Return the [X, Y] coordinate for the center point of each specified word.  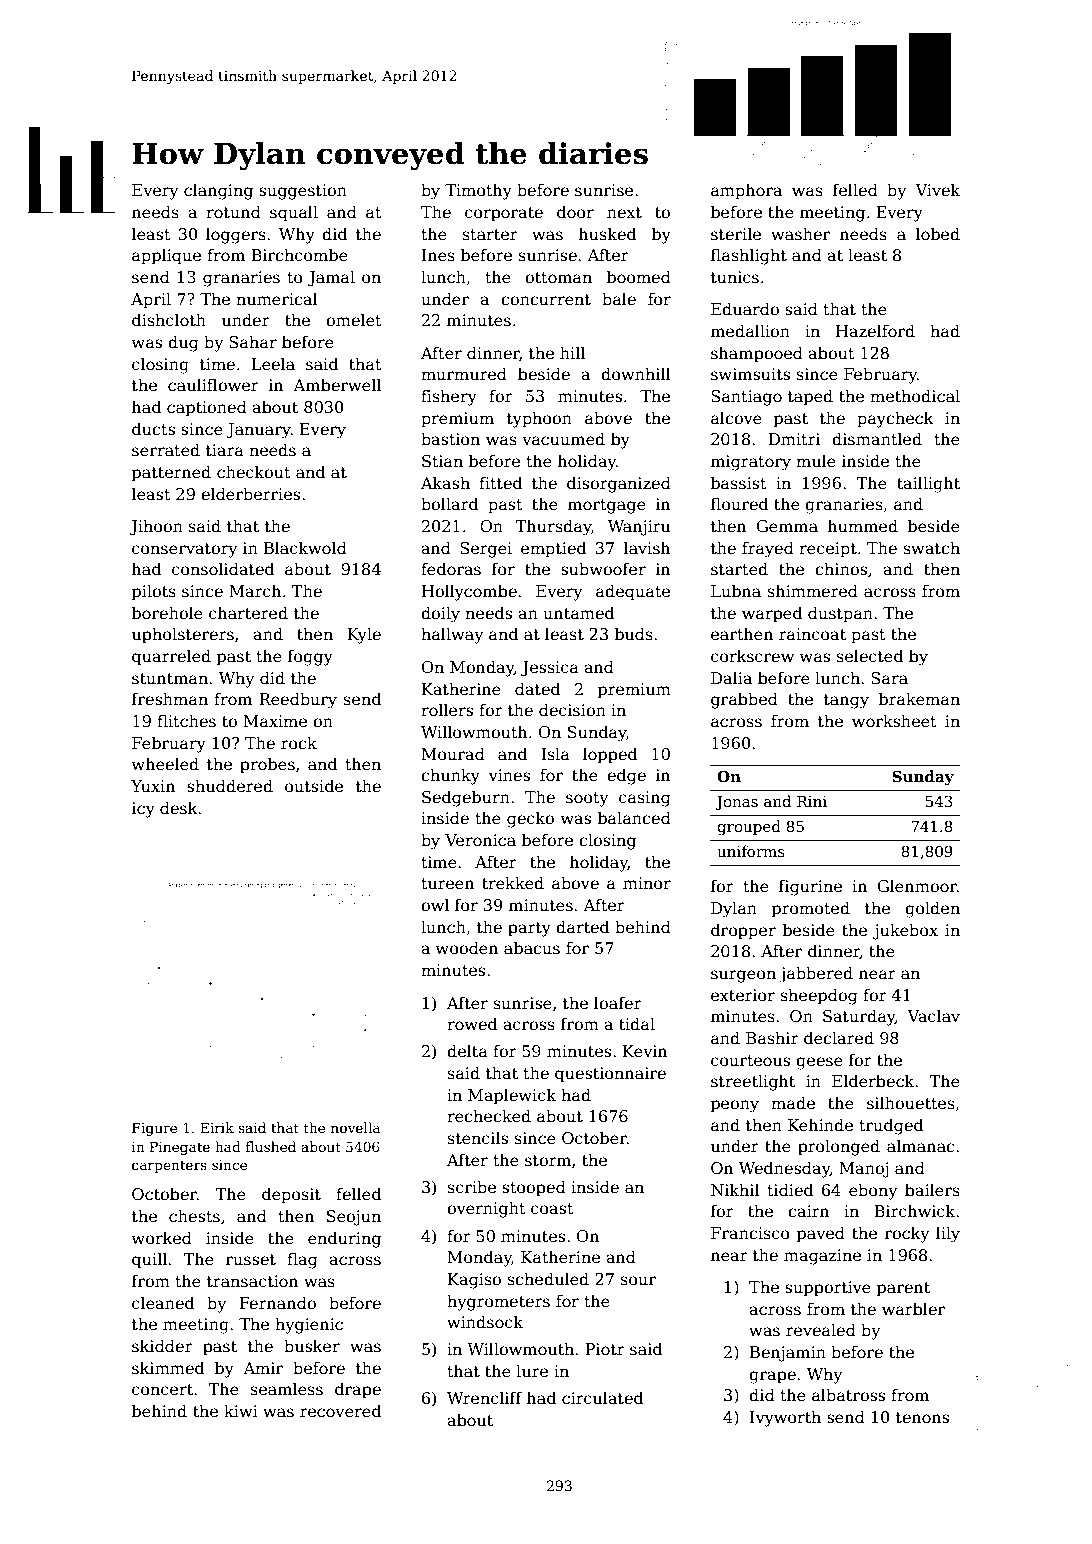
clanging [218, 191]
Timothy [478, 191]
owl [435, 904]
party [529, 929]
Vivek [937, 189]
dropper [743, 931]
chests [194, 1216]
